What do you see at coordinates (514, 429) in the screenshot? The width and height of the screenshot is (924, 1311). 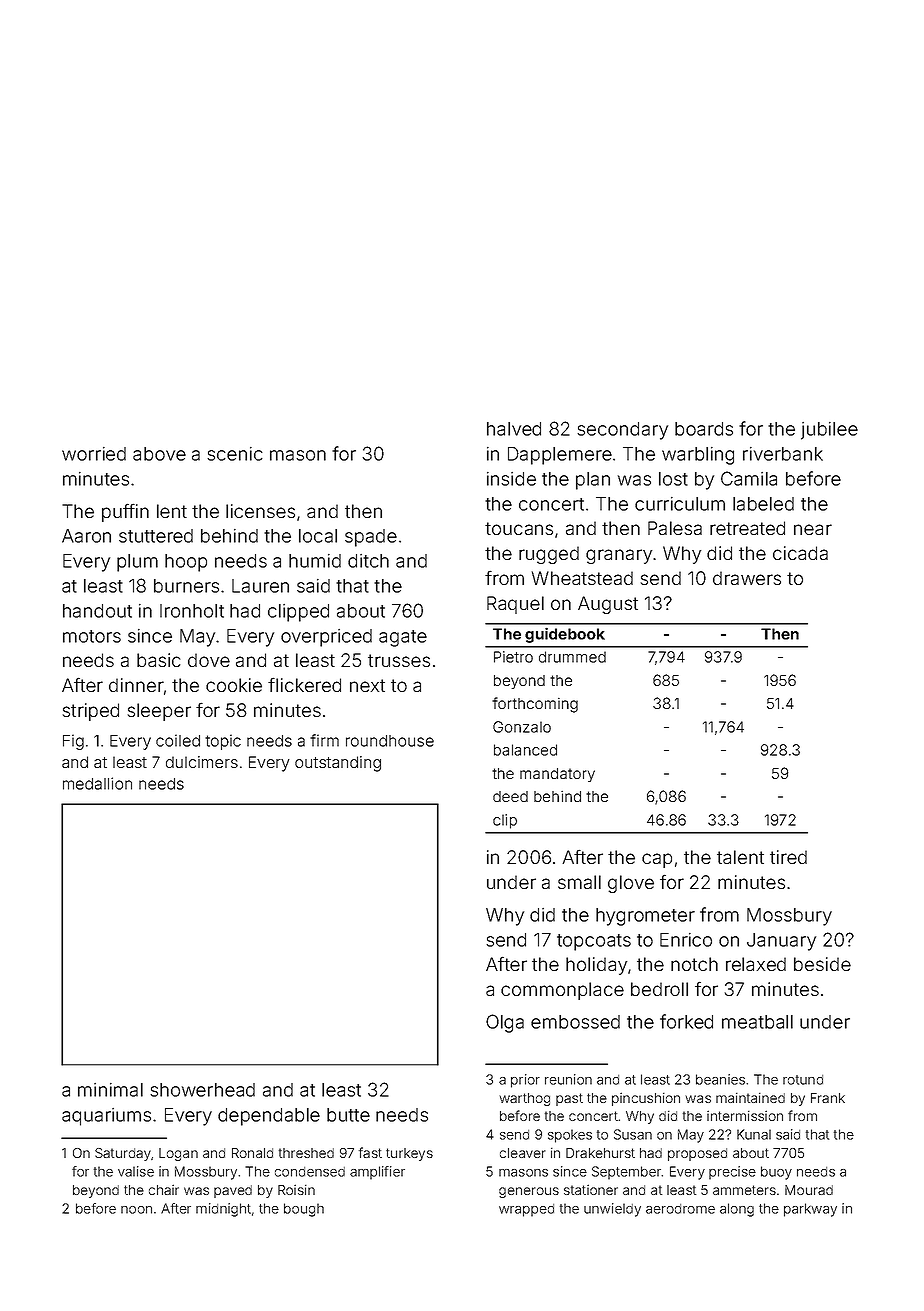 I see `halved` at bounding box center [514, 429].
